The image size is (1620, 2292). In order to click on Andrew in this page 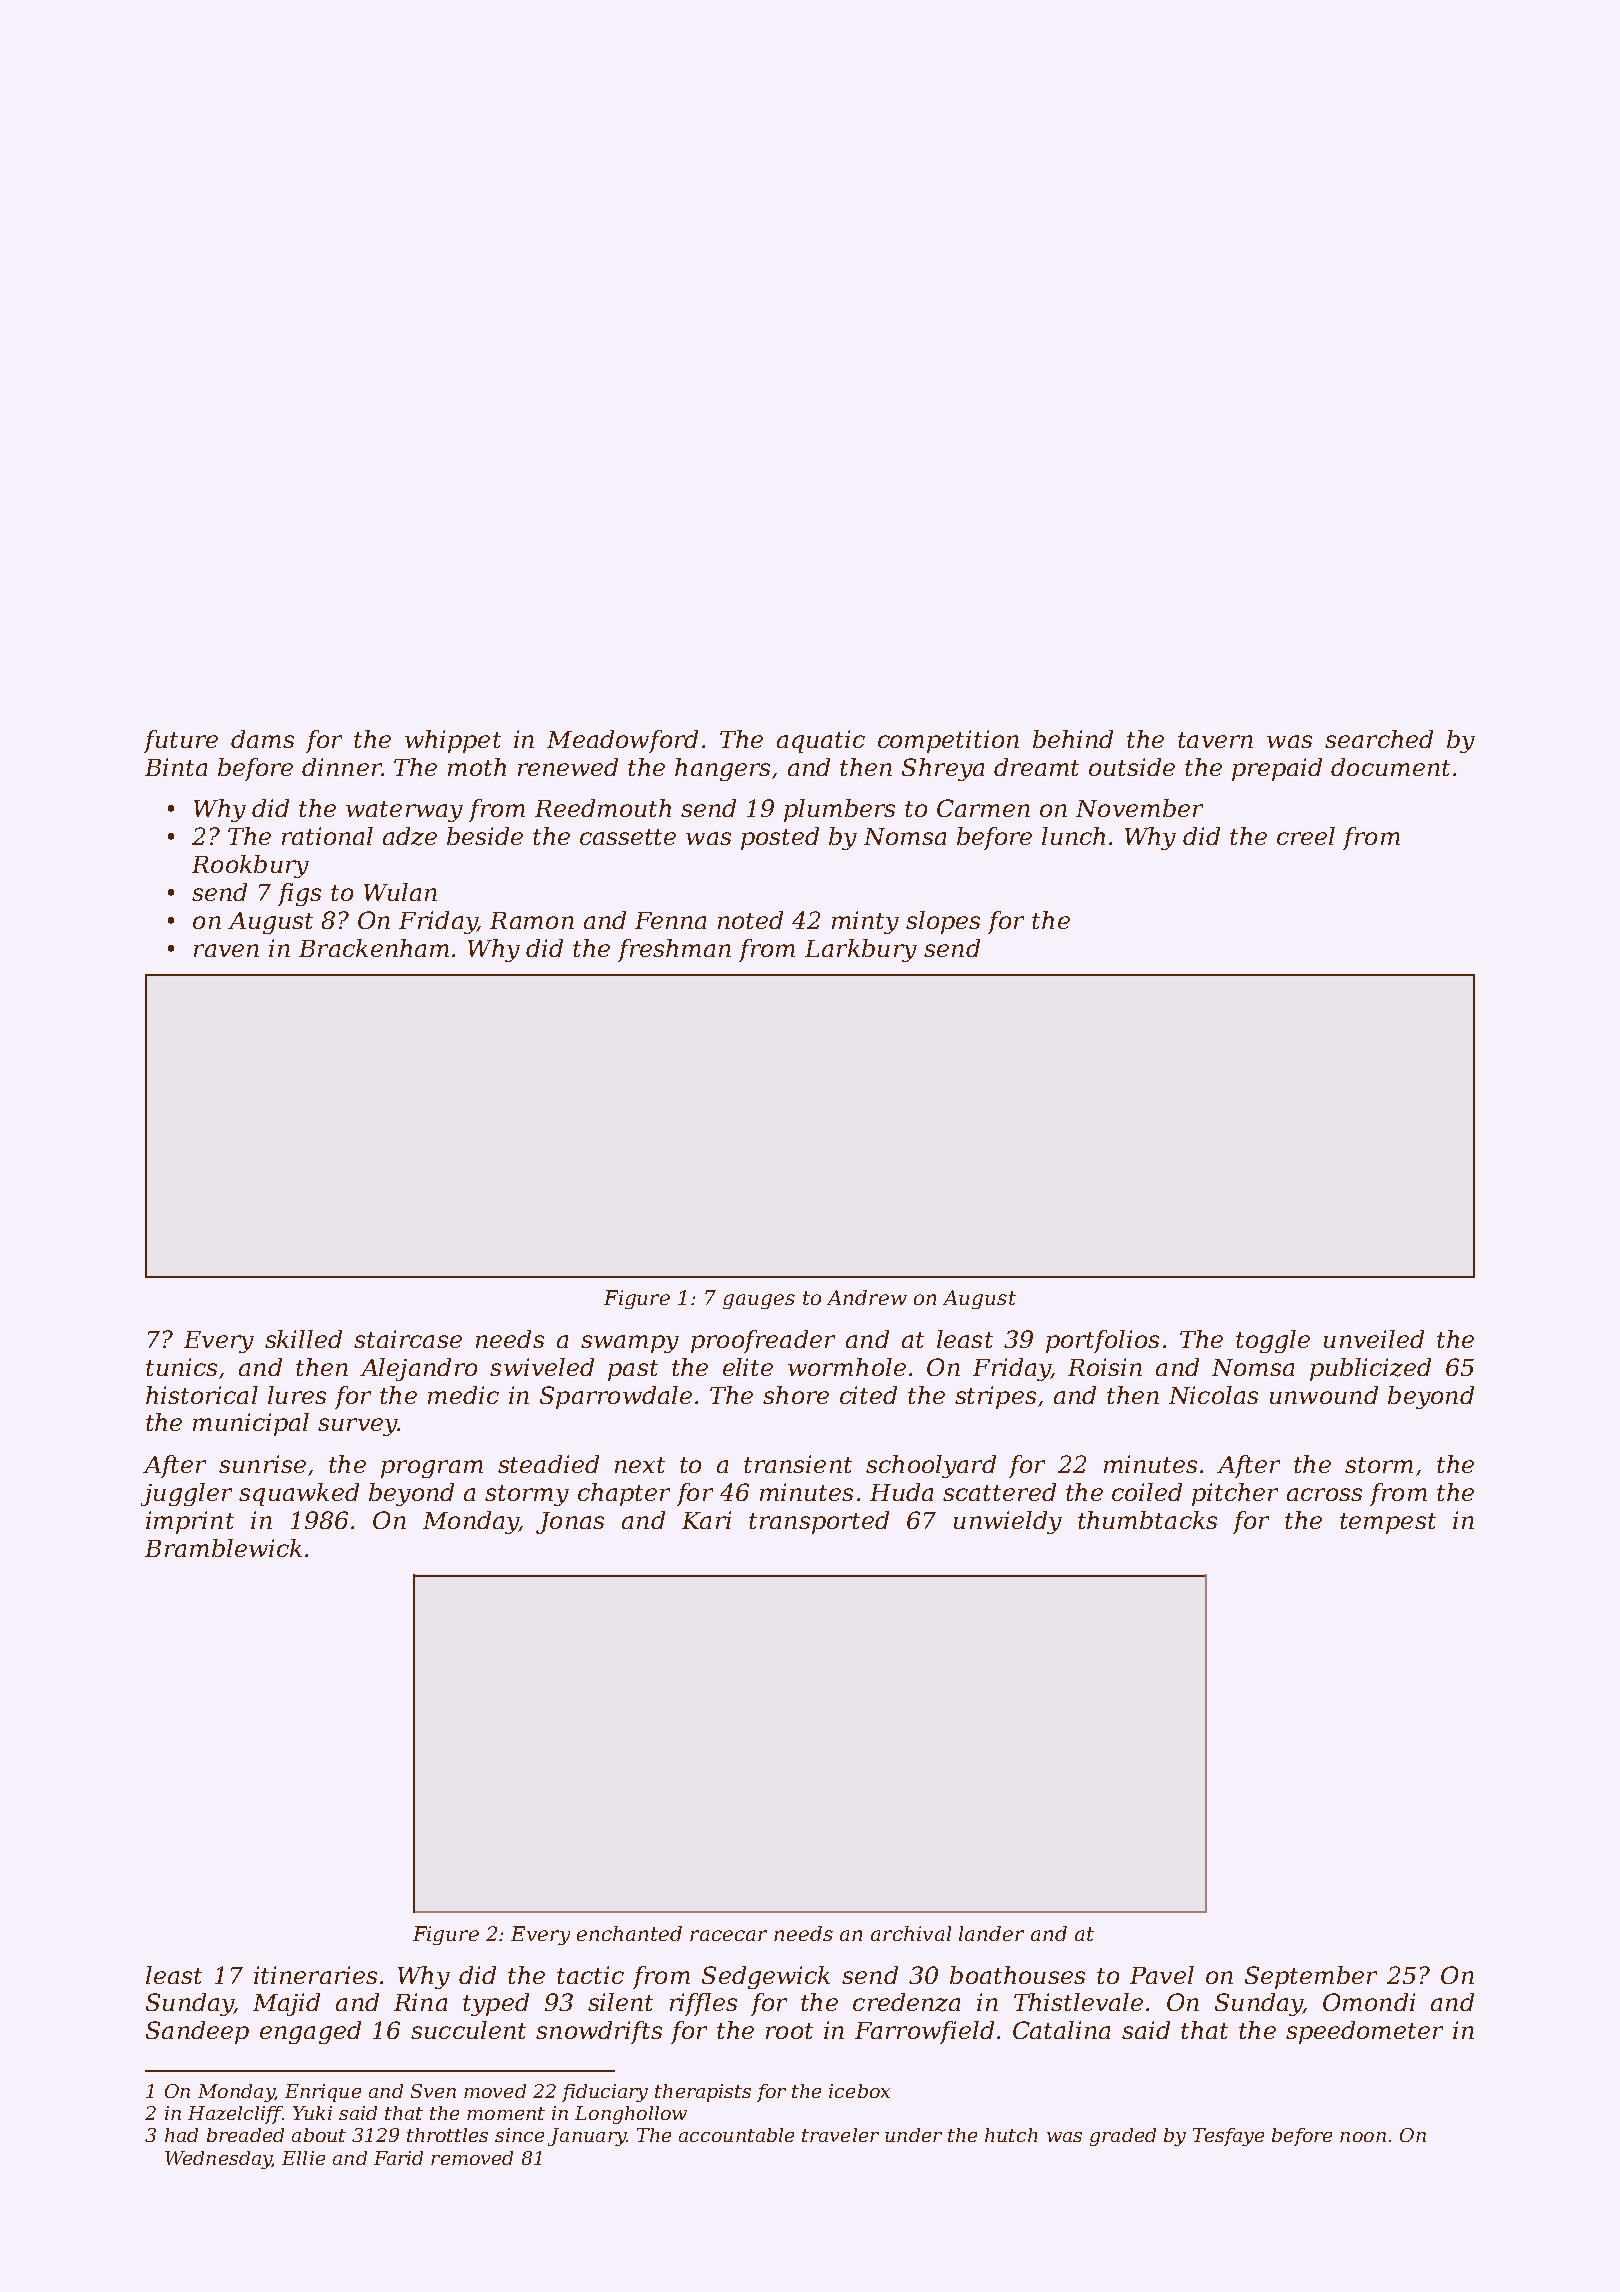, I will do `click(867, 1297)`.
